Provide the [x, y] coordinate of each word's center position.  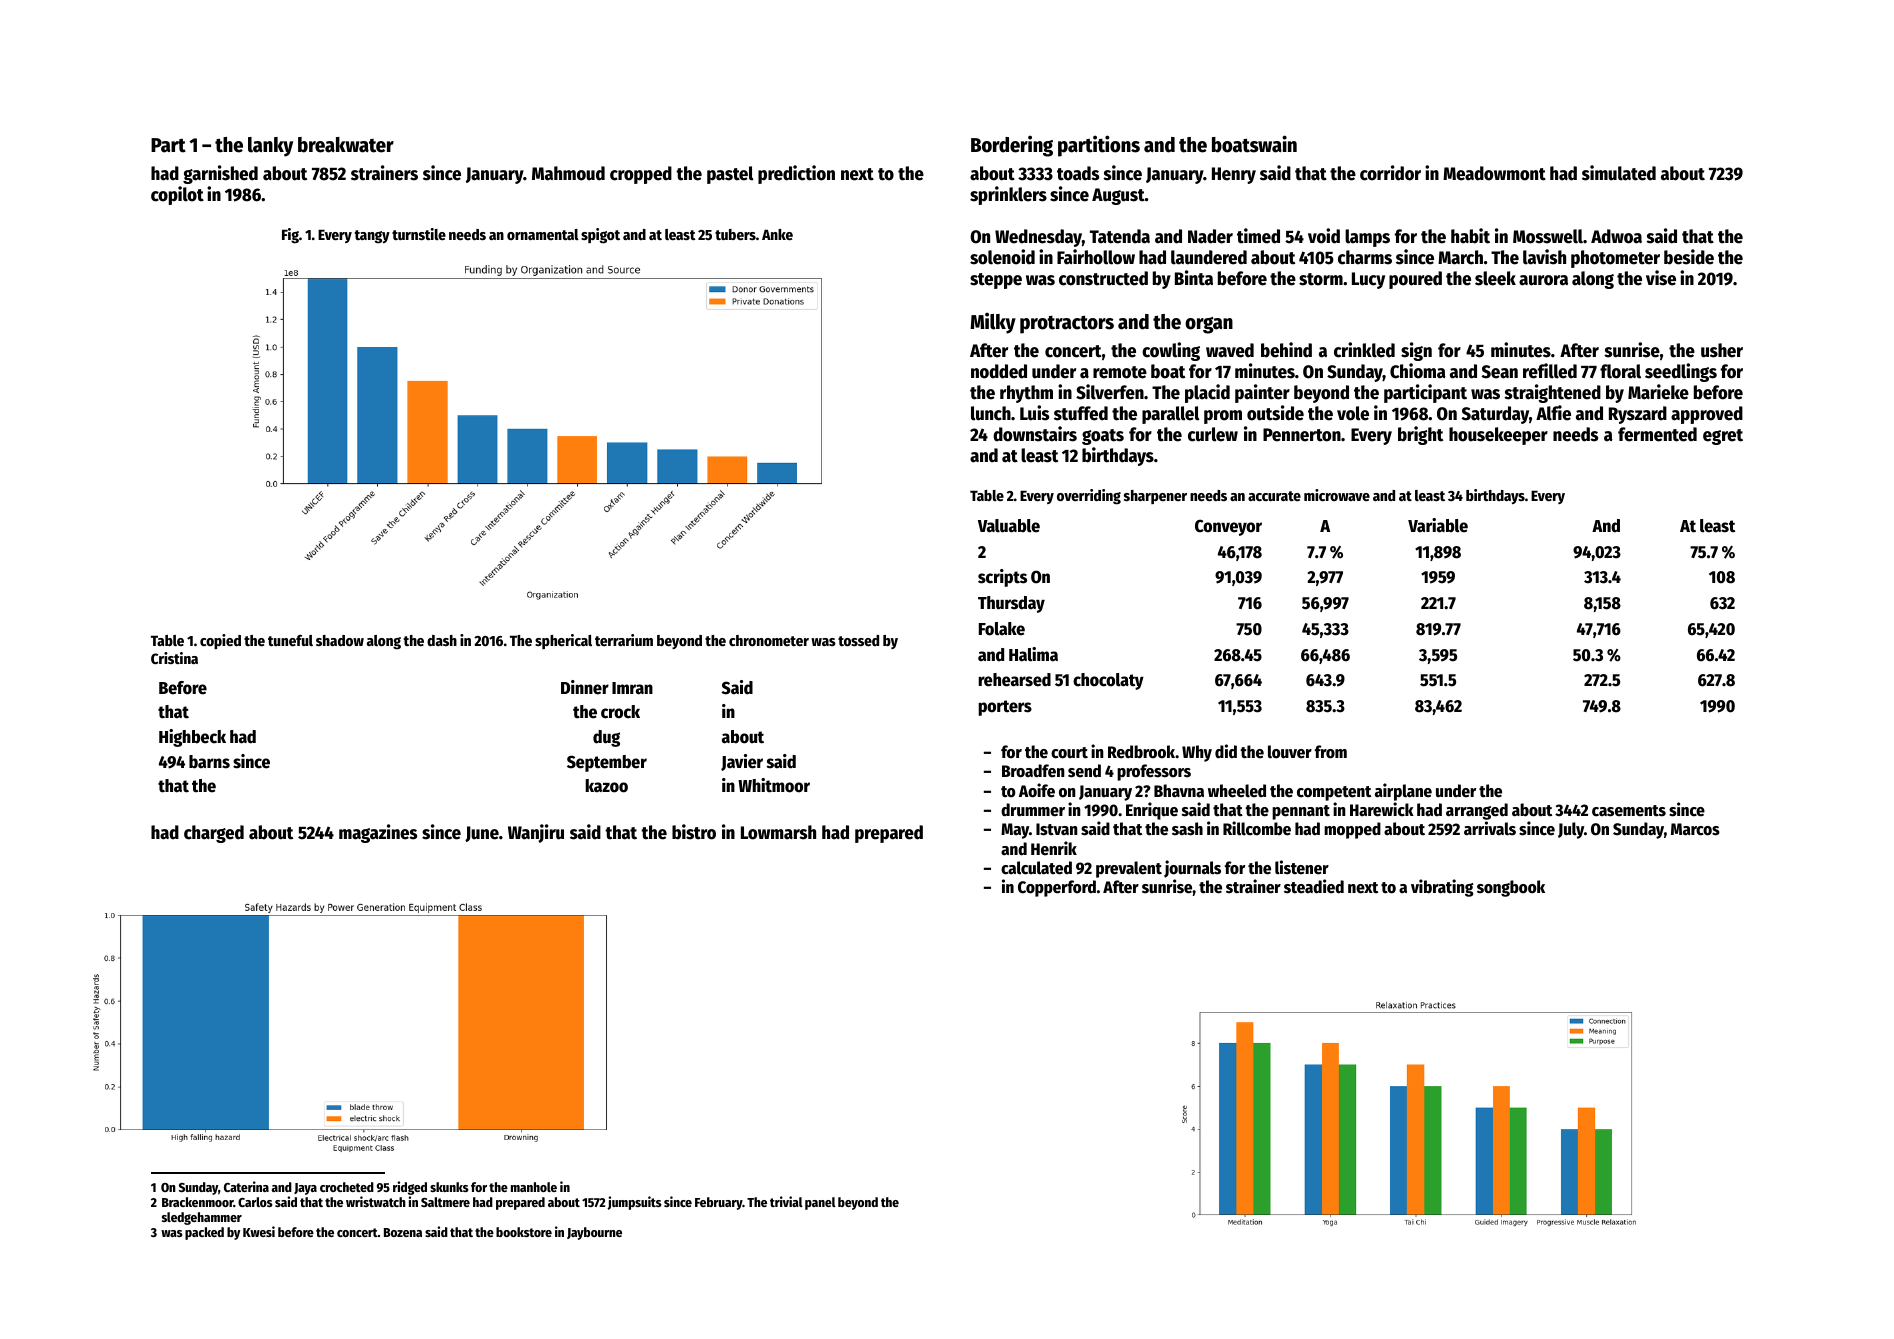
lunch [991, 413]
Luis [1034, 413]
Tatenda [1120, 236]
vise [1661, 278]
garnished [220, 174]
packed [204, 1233]
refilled [1550, 371]
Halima [1033, 654]
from [1331, 752]
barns [209, 762]
